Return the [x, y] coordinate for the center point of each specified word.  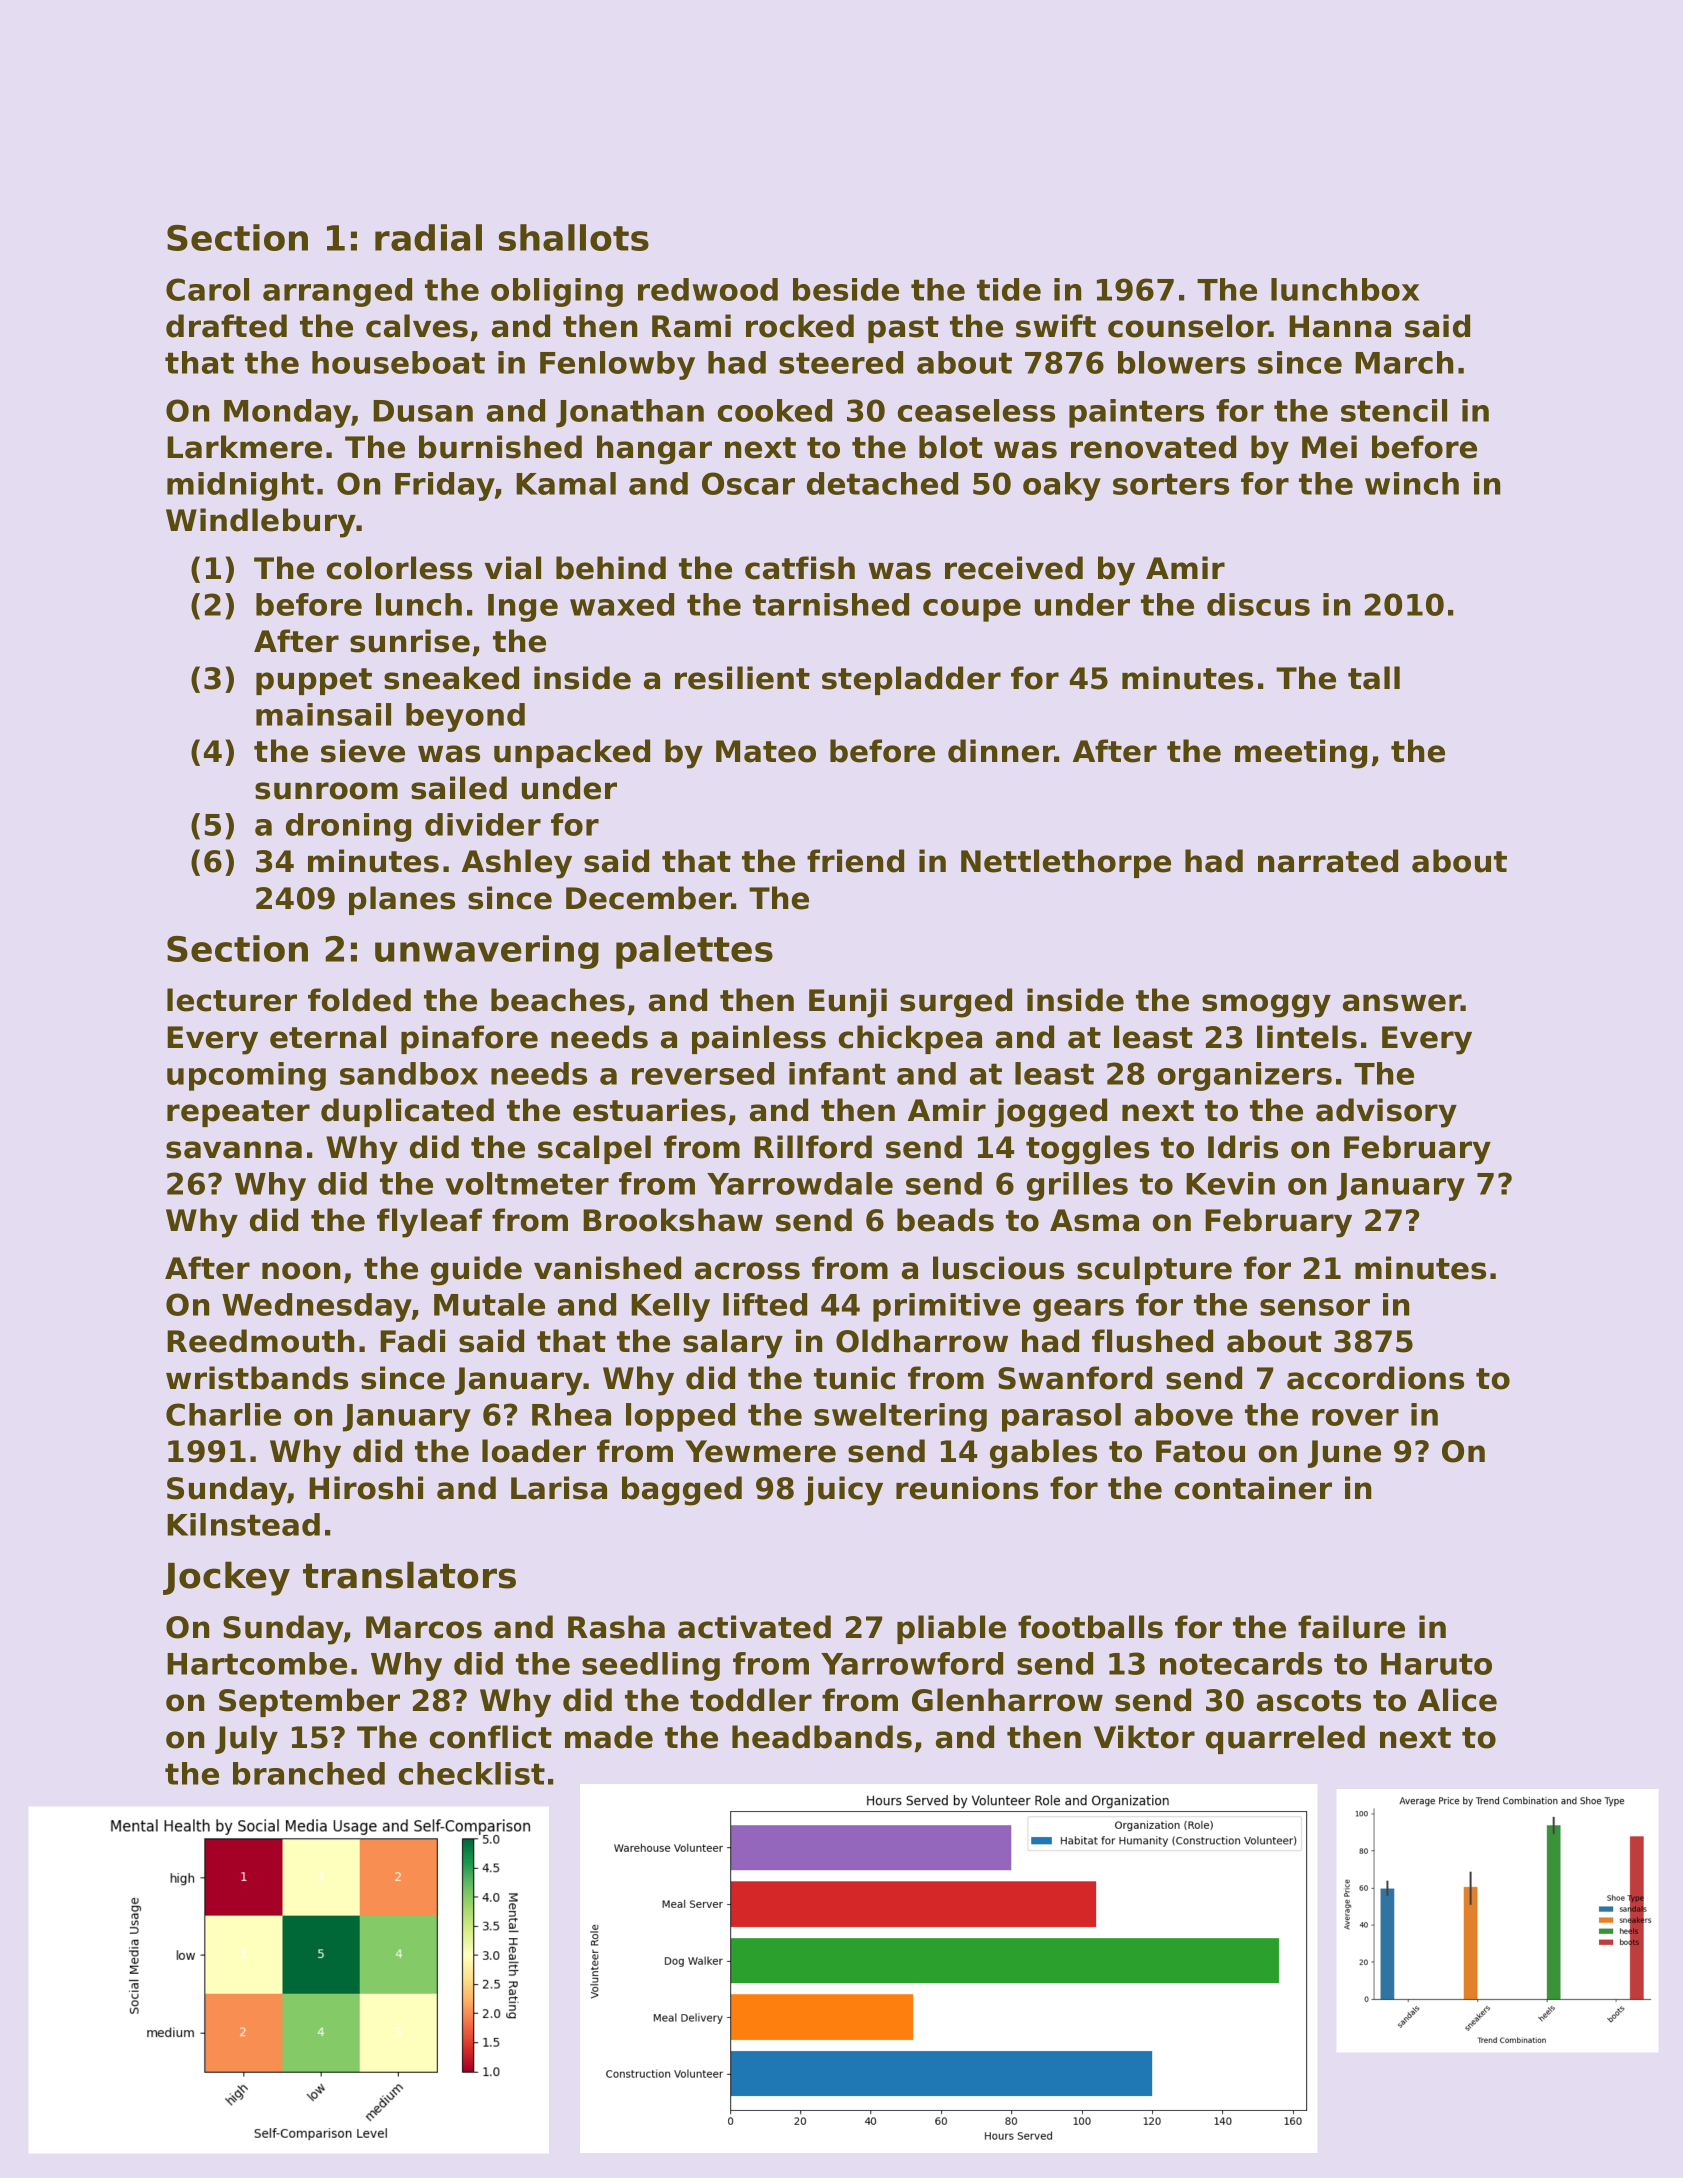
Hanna [1340, 326]
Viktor [1144, 1737]
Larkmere [244, 447]
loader [534, 1451]
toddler [751, 1700]
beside [846, 289]
